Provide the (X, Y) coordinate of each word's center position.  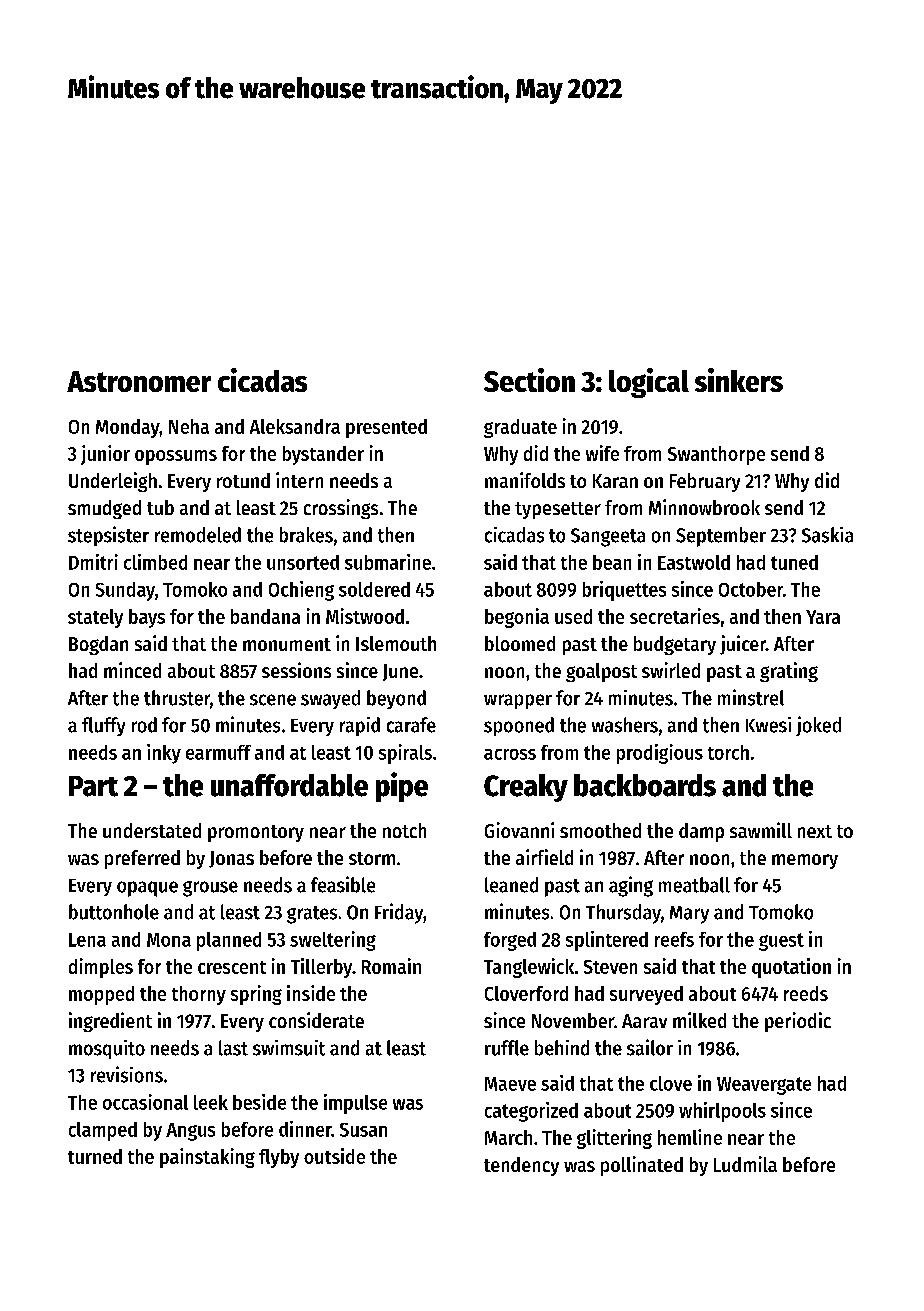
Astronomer (139, 381)
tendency (521, 1166)
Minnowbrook (704, 507)
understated (152, 830)
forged (510, 941)
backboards (645, 785)
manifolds (525, 480)
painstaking (207, 1158)
